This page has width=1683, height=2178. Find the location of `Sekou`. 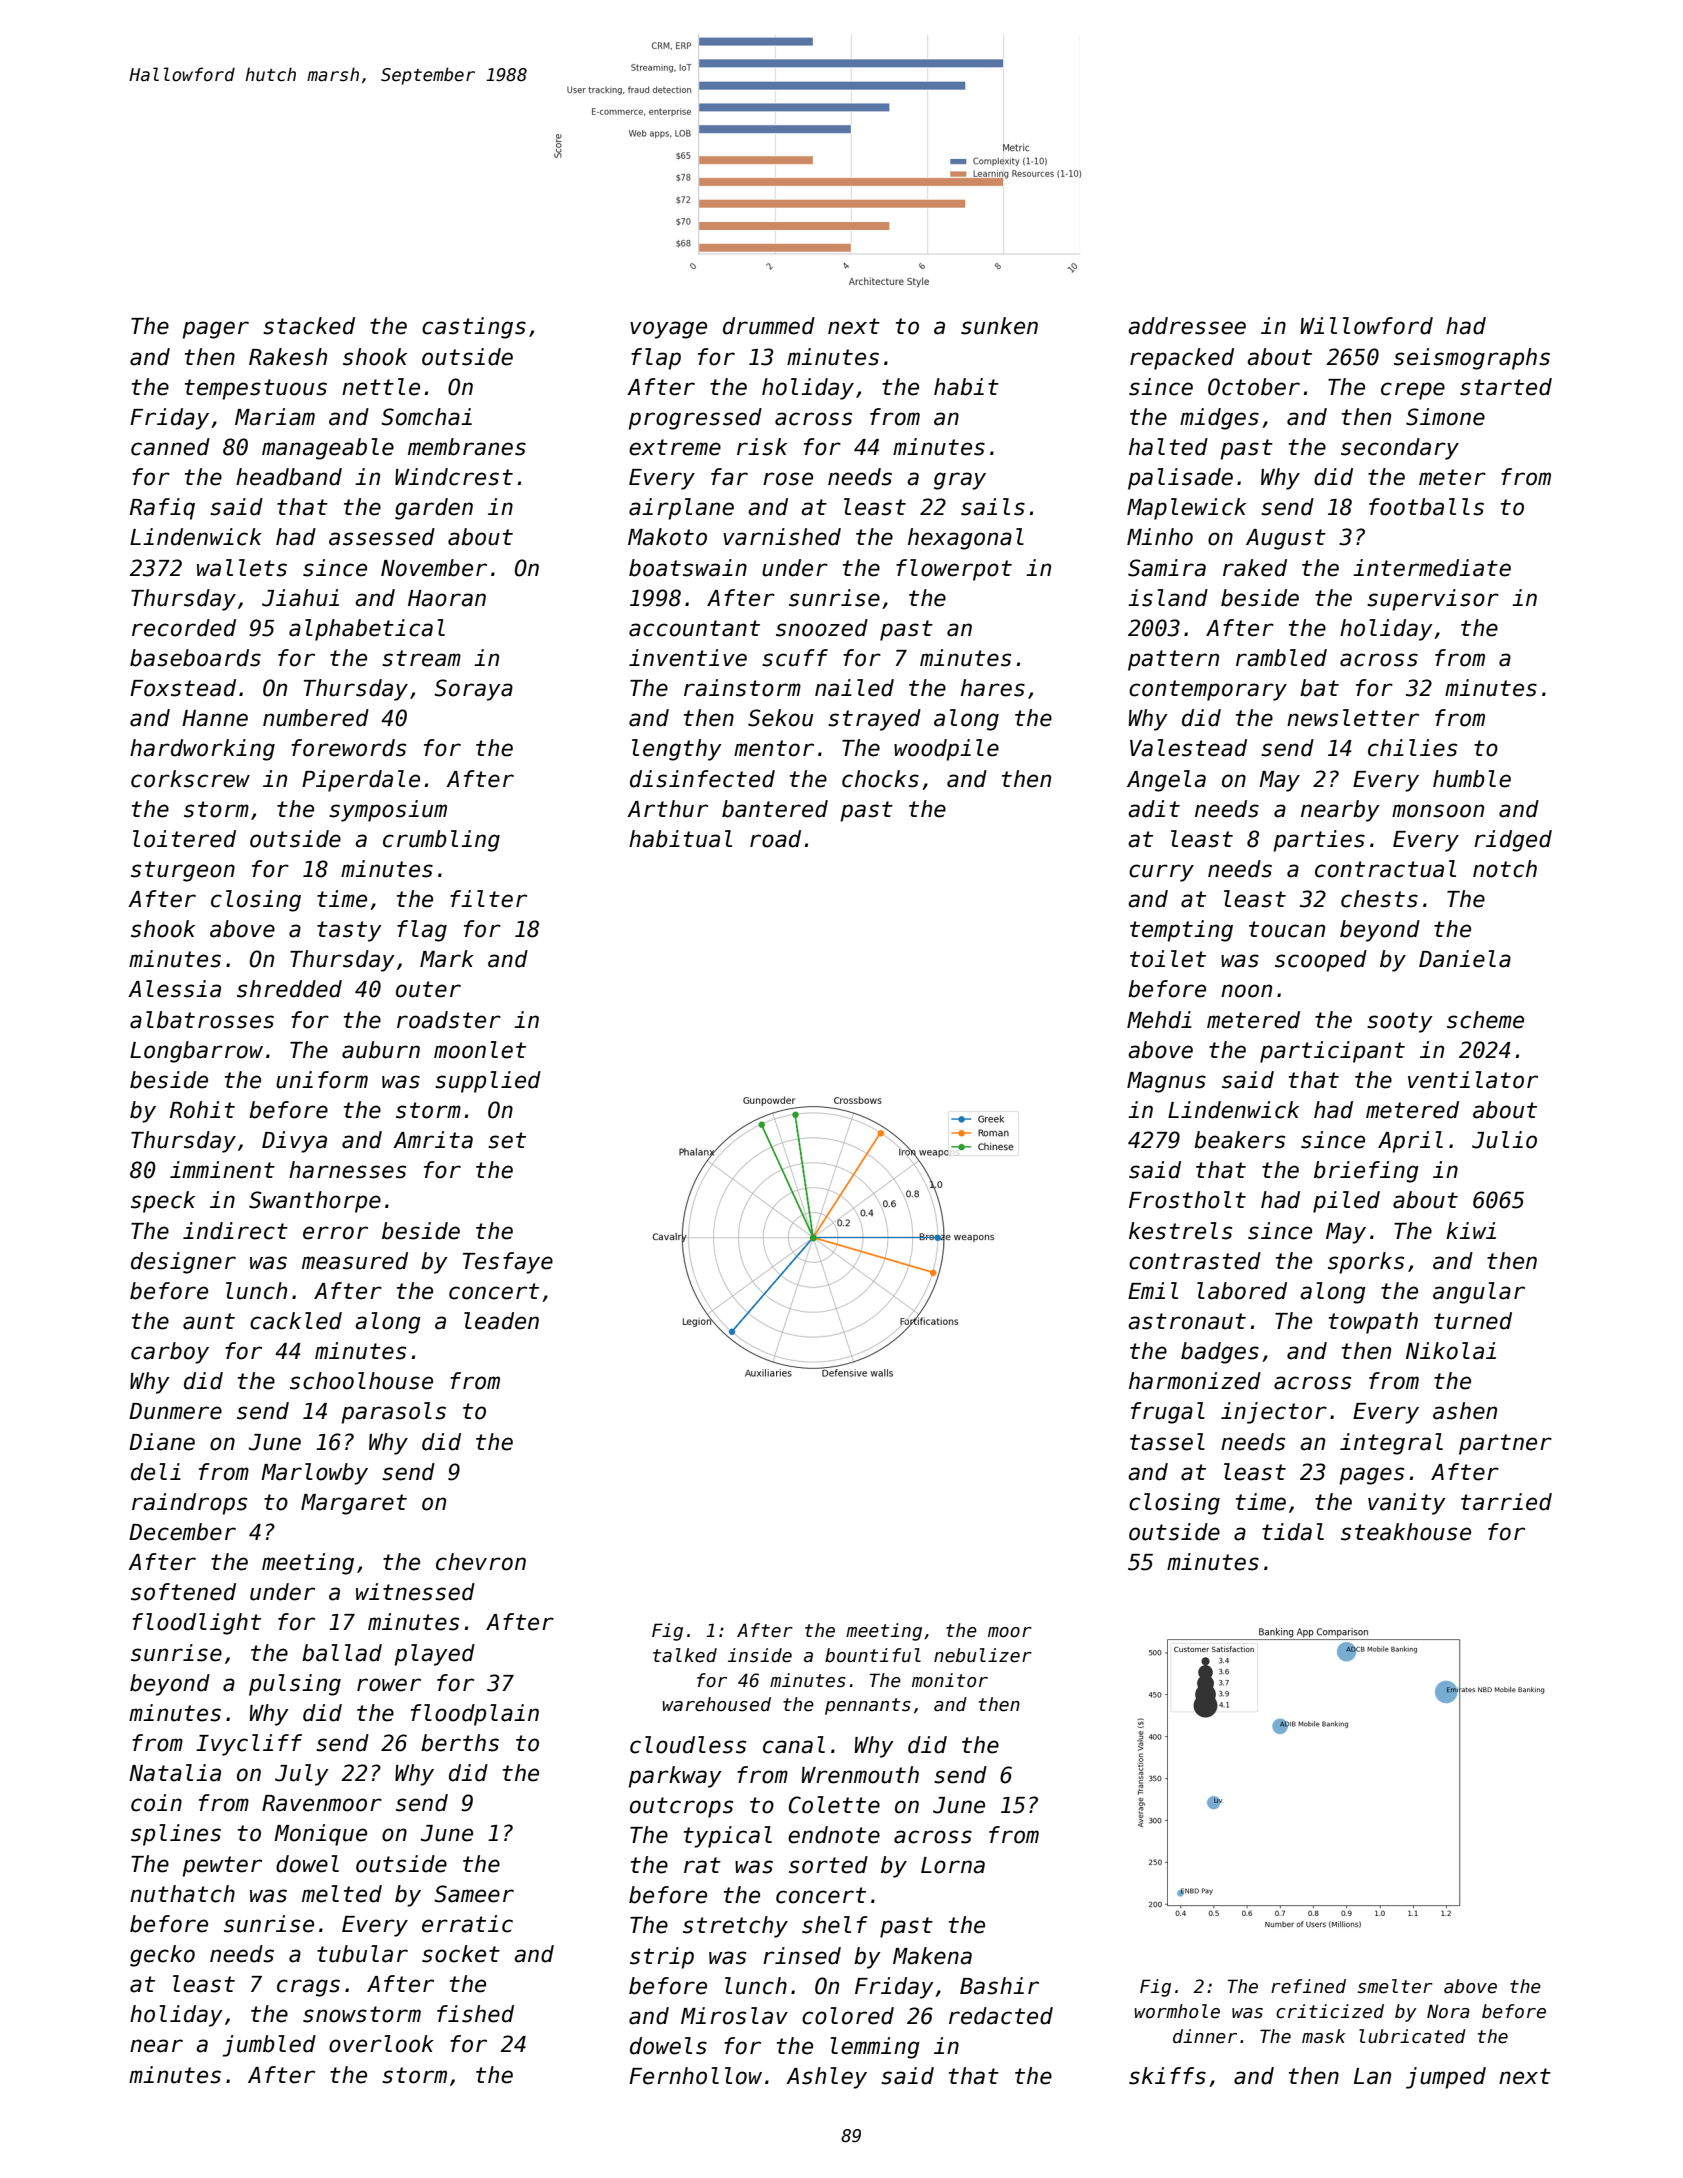

Sekou is located at coordinates (780, 718).
